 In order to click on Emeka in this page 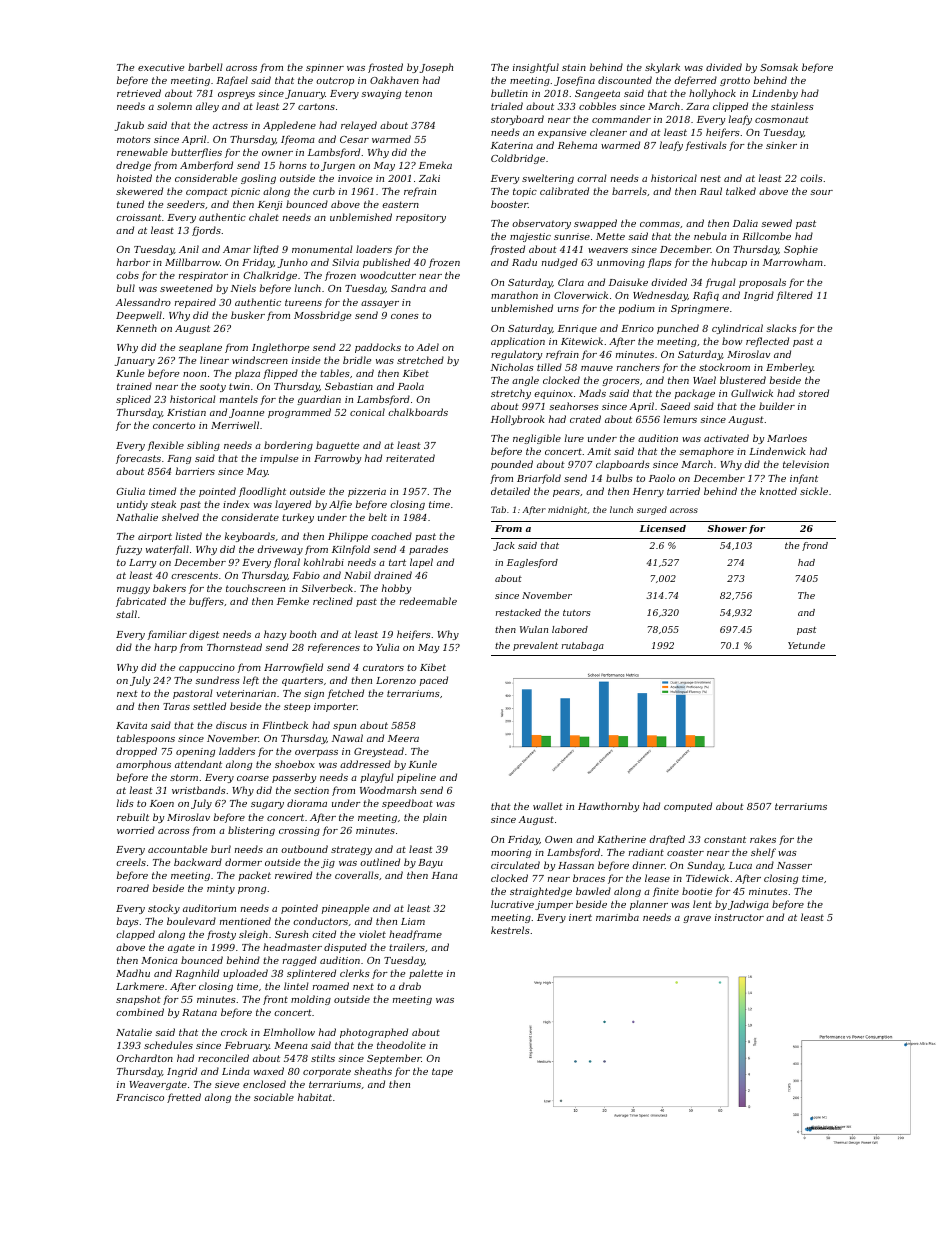, I will do `click(435, 165)`.
